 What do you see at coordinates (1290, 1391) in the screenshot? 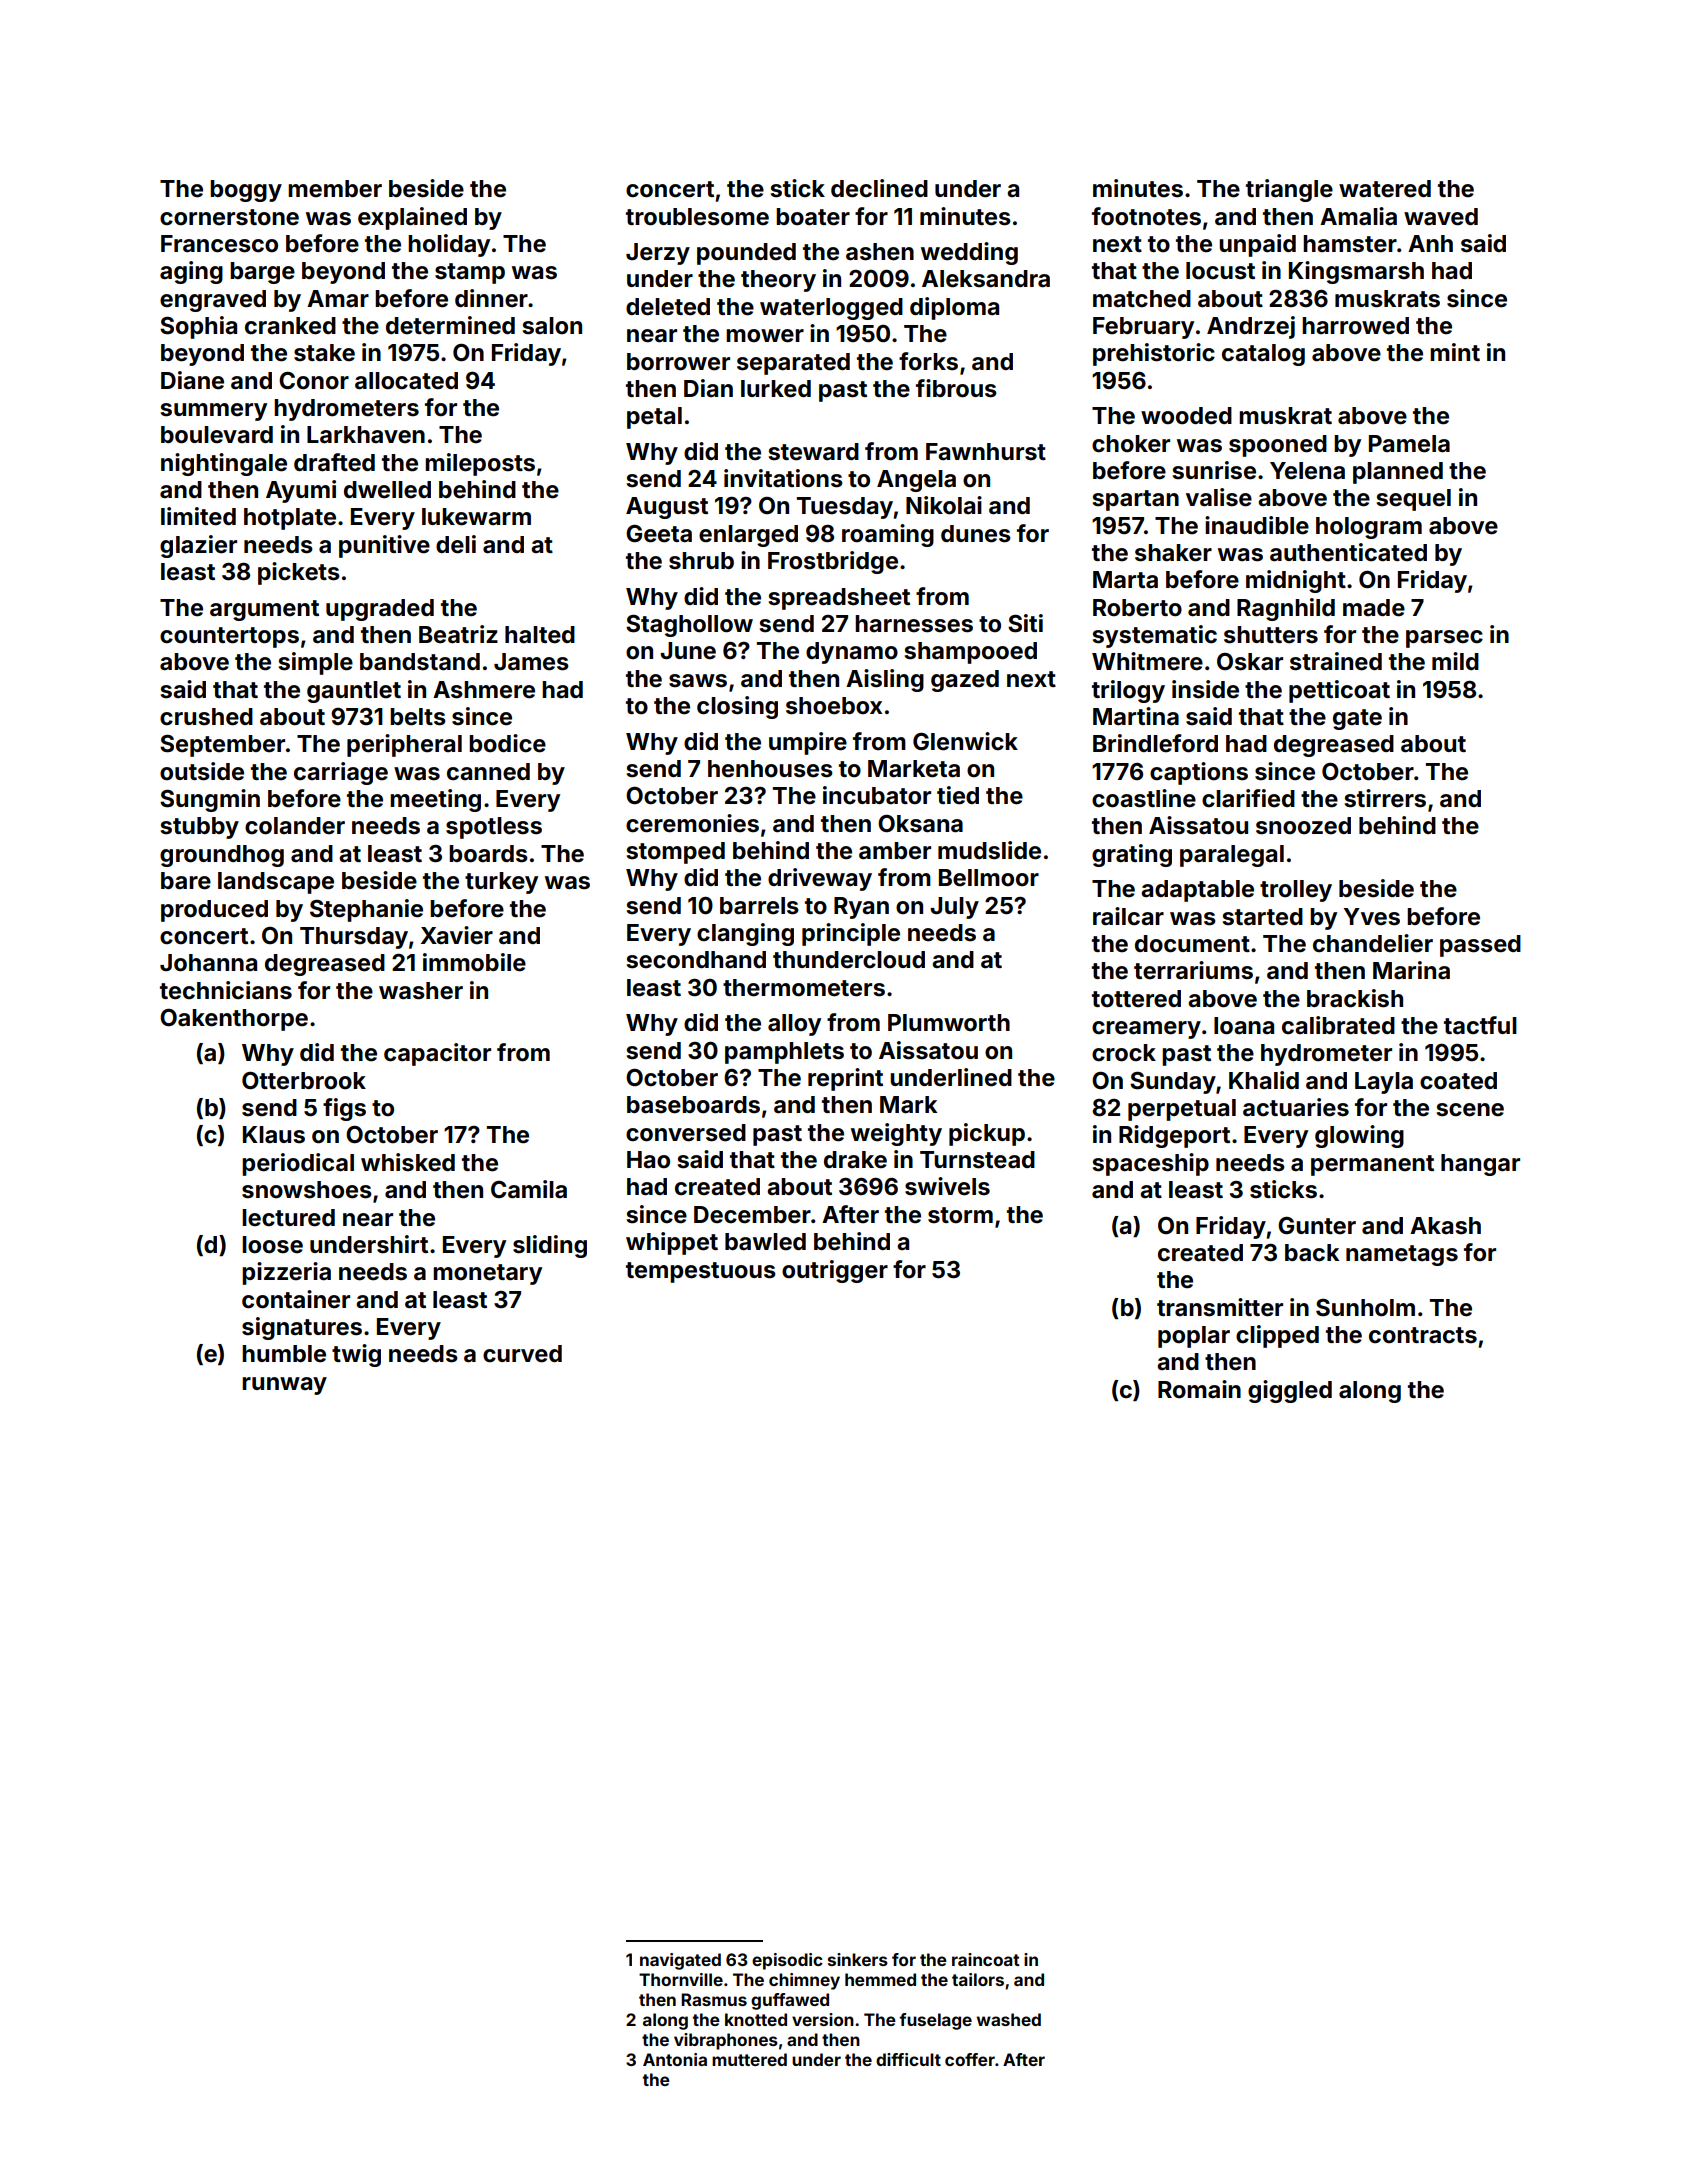
I see `giggled` at bounding box center [1290, 1391].
